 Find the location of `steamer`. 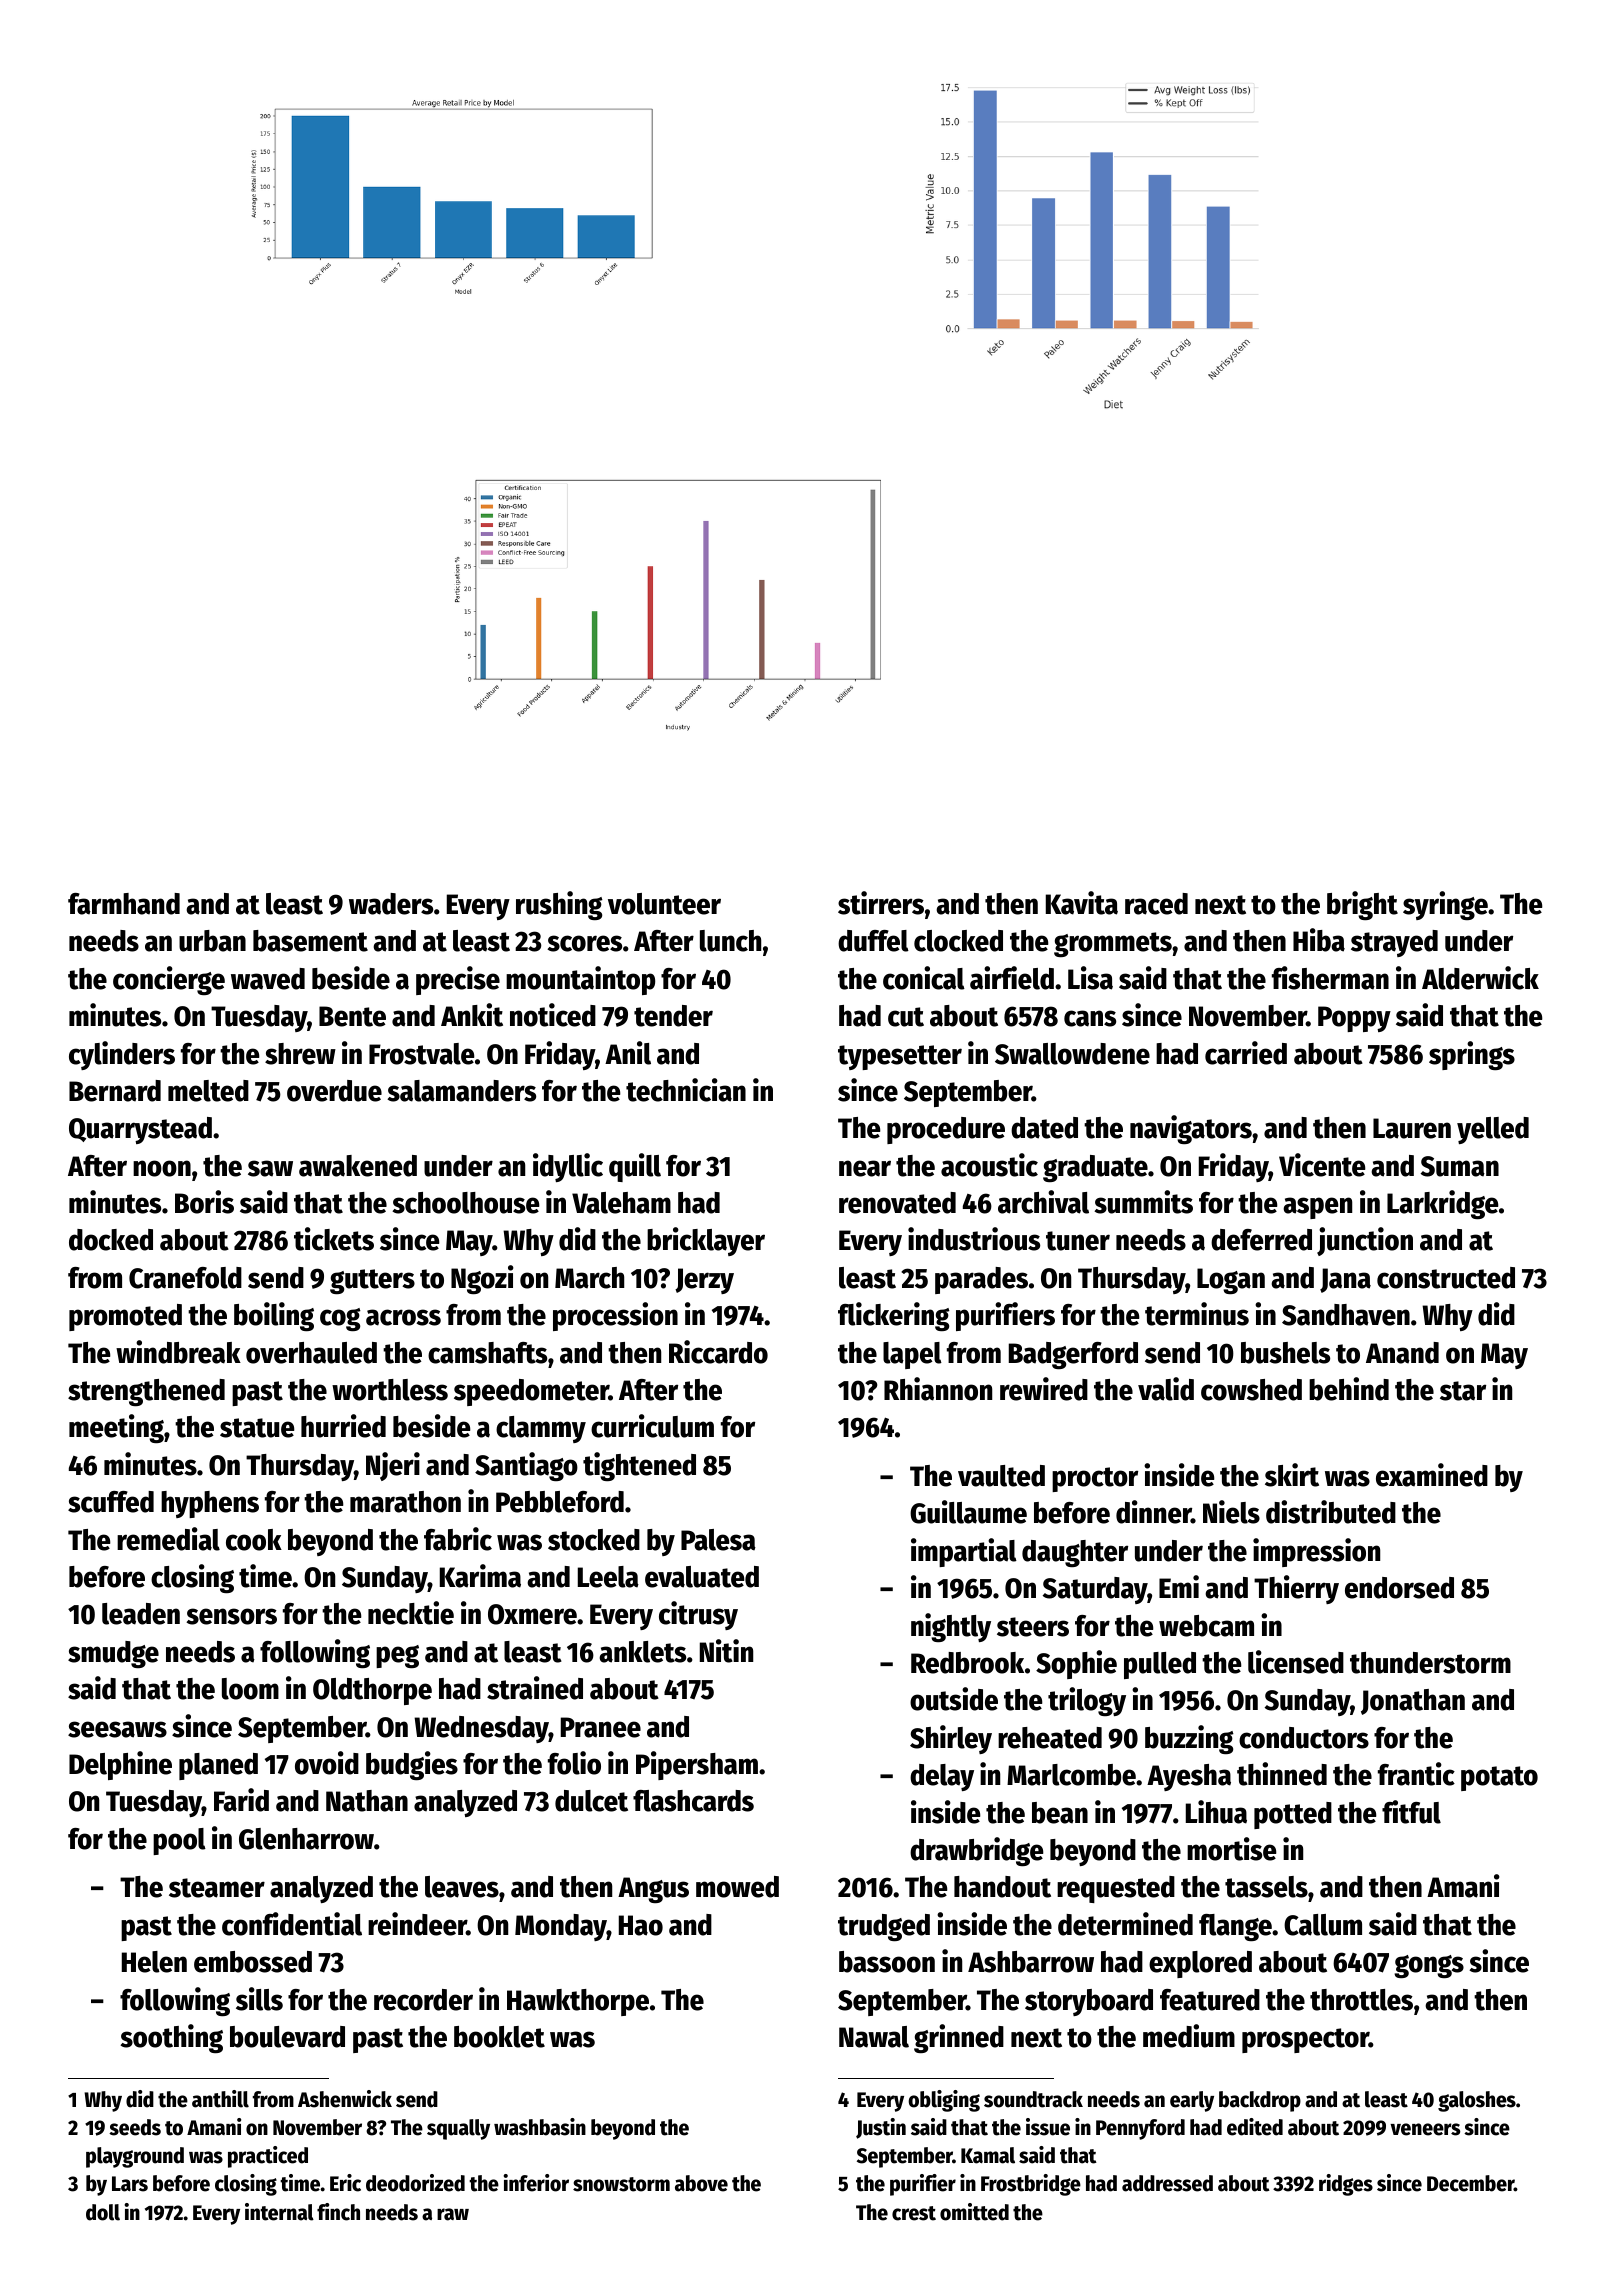

steamer is located at coordinates (217, 1888).
